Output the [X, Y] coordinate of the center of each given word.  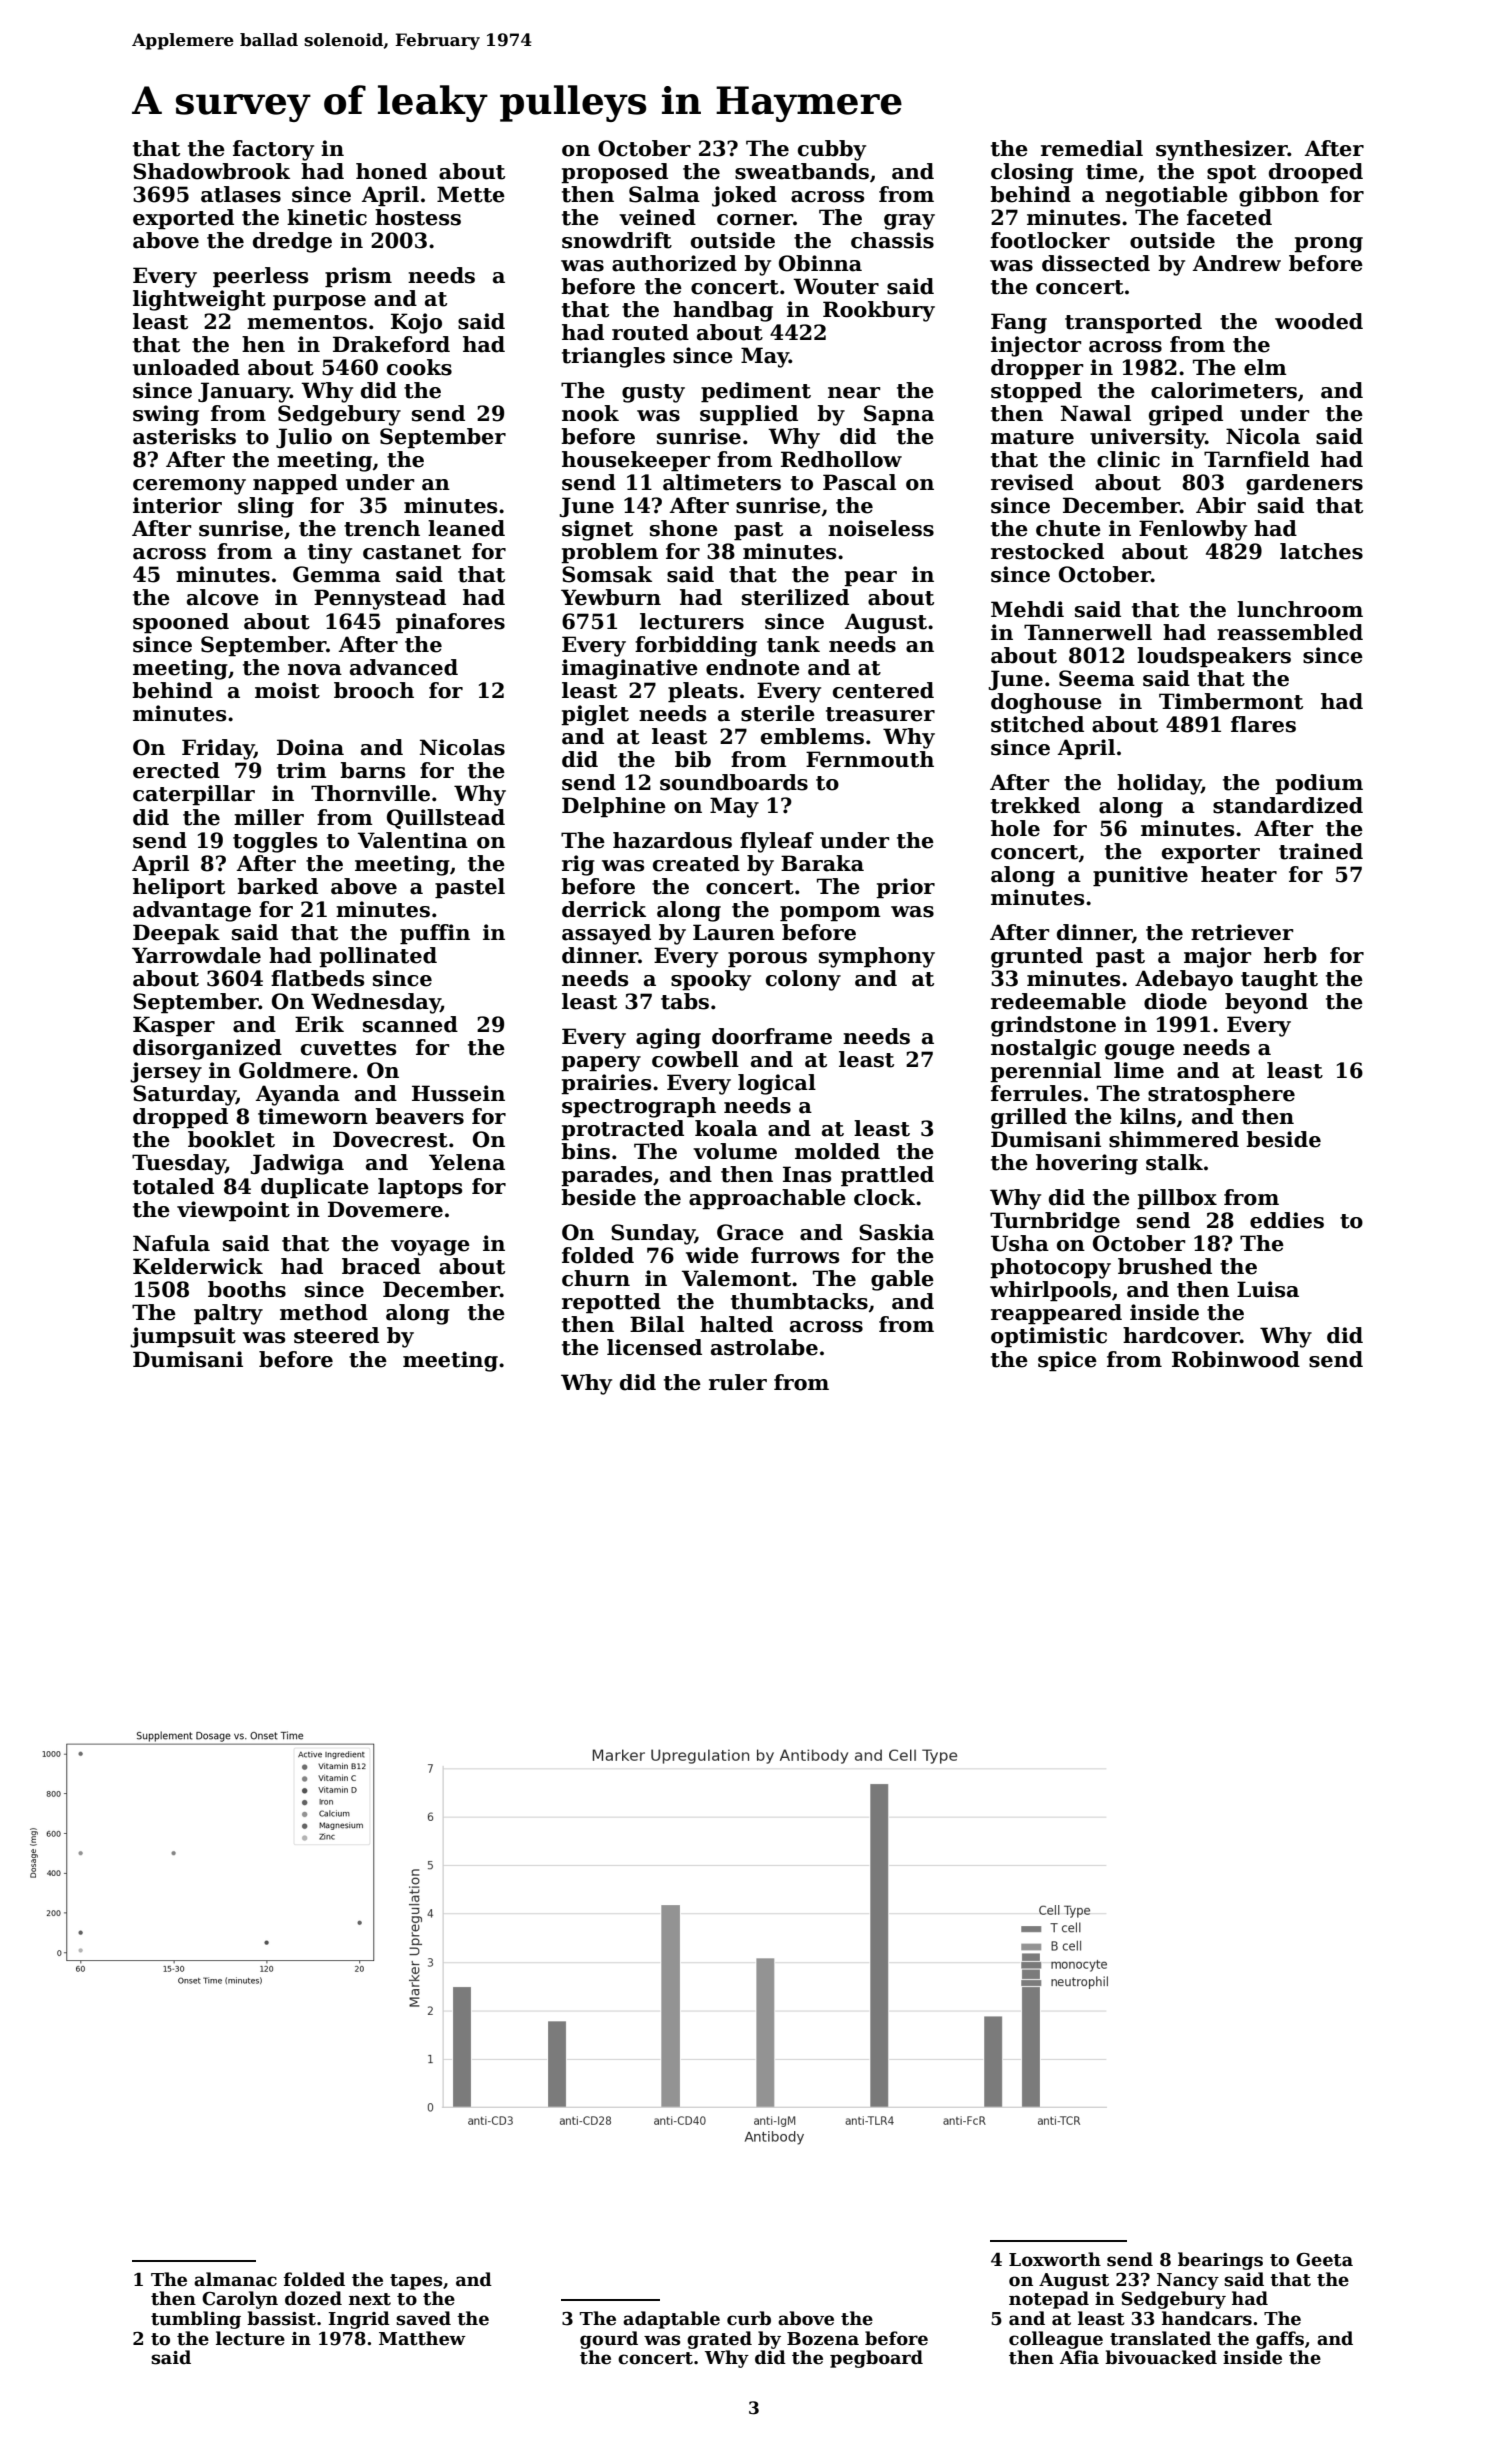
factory [273, 150]
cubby [832, 150]
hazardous [672, 840]
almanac [235, 2279]
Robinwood [1236, 1359]
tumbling [196, 2320]
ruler [738, 1382]
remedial [1092, 148]
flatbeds [317, 978]
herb [1290, 955]
